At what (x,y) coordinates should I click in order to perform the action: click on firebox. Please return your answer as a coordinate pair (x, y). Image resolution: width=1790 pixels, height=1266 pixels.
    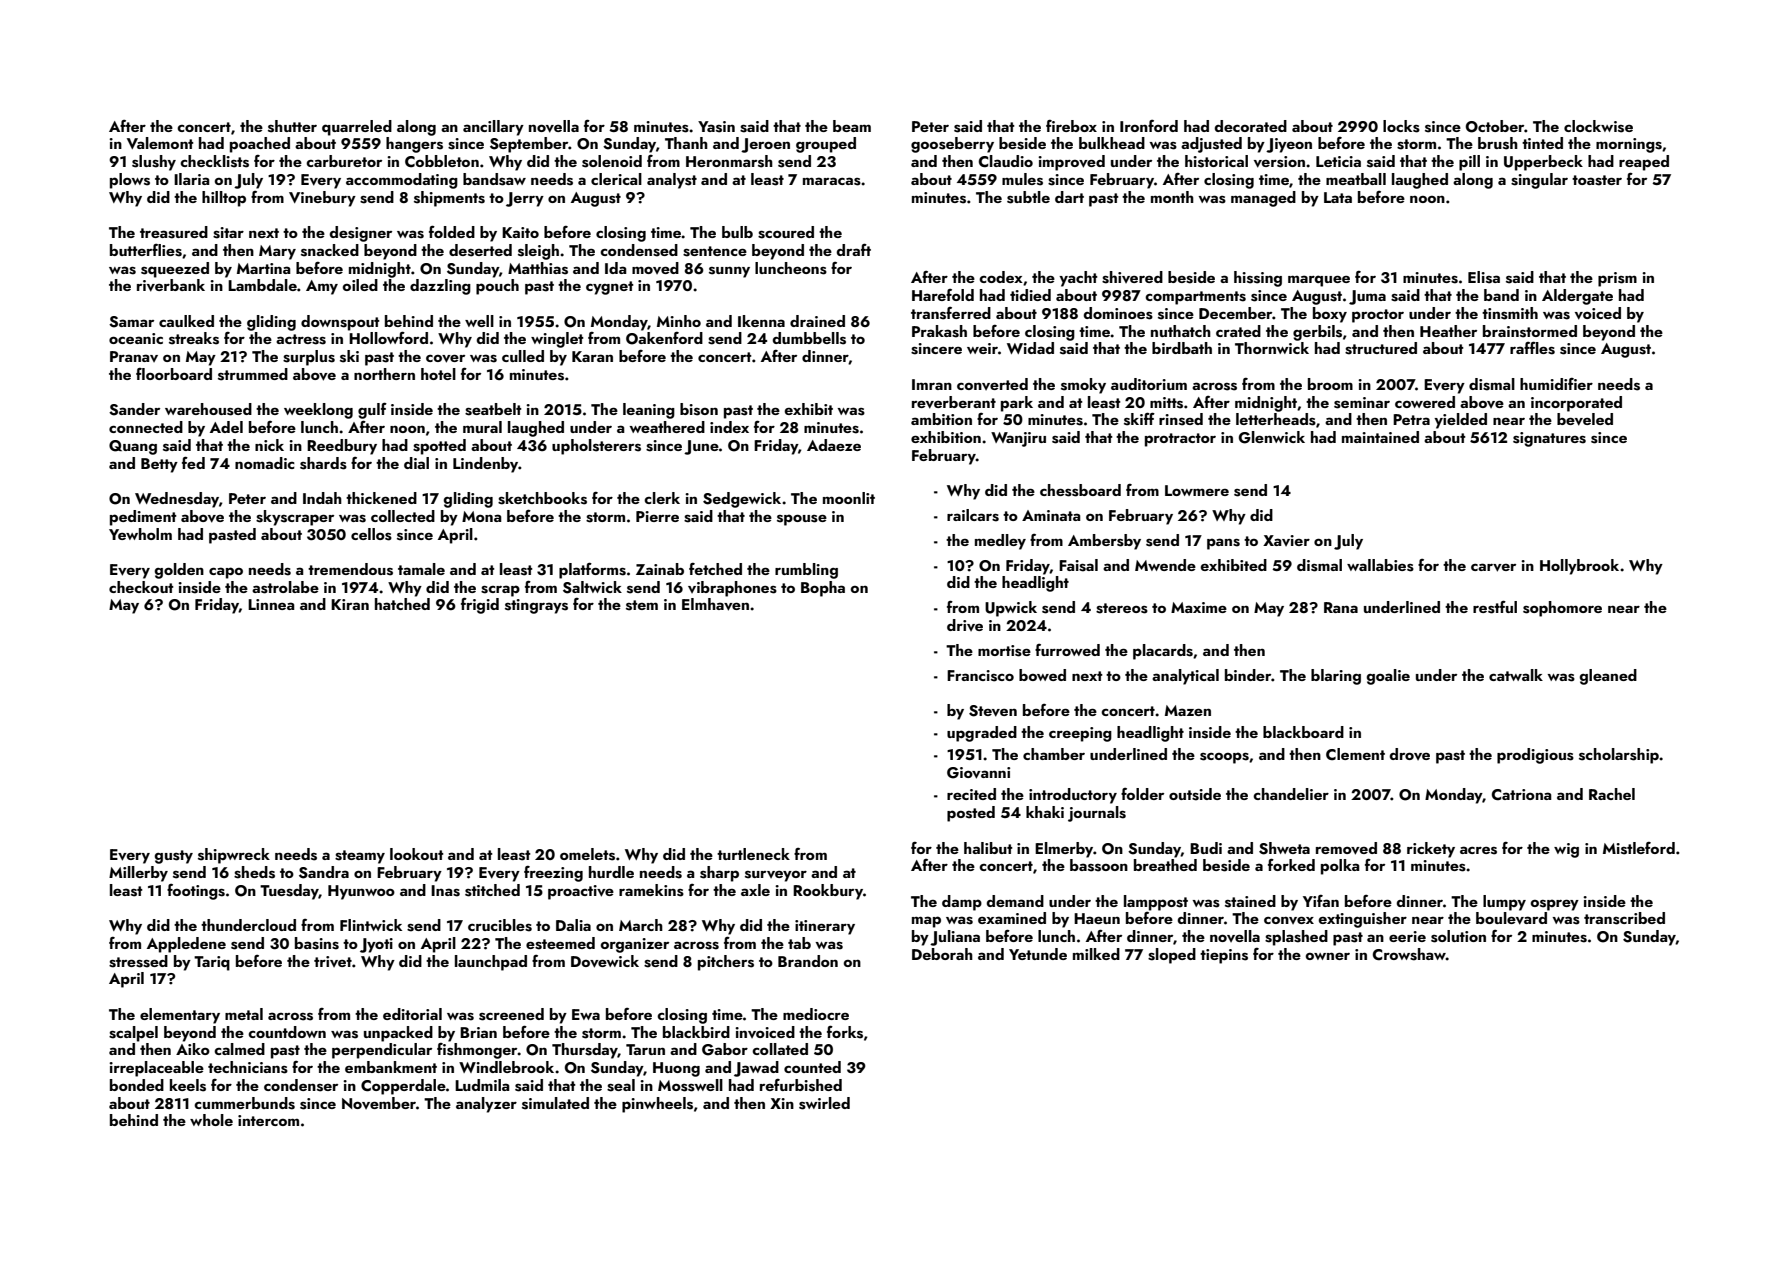
    Looking at the image, I should click on (1071, 126).
